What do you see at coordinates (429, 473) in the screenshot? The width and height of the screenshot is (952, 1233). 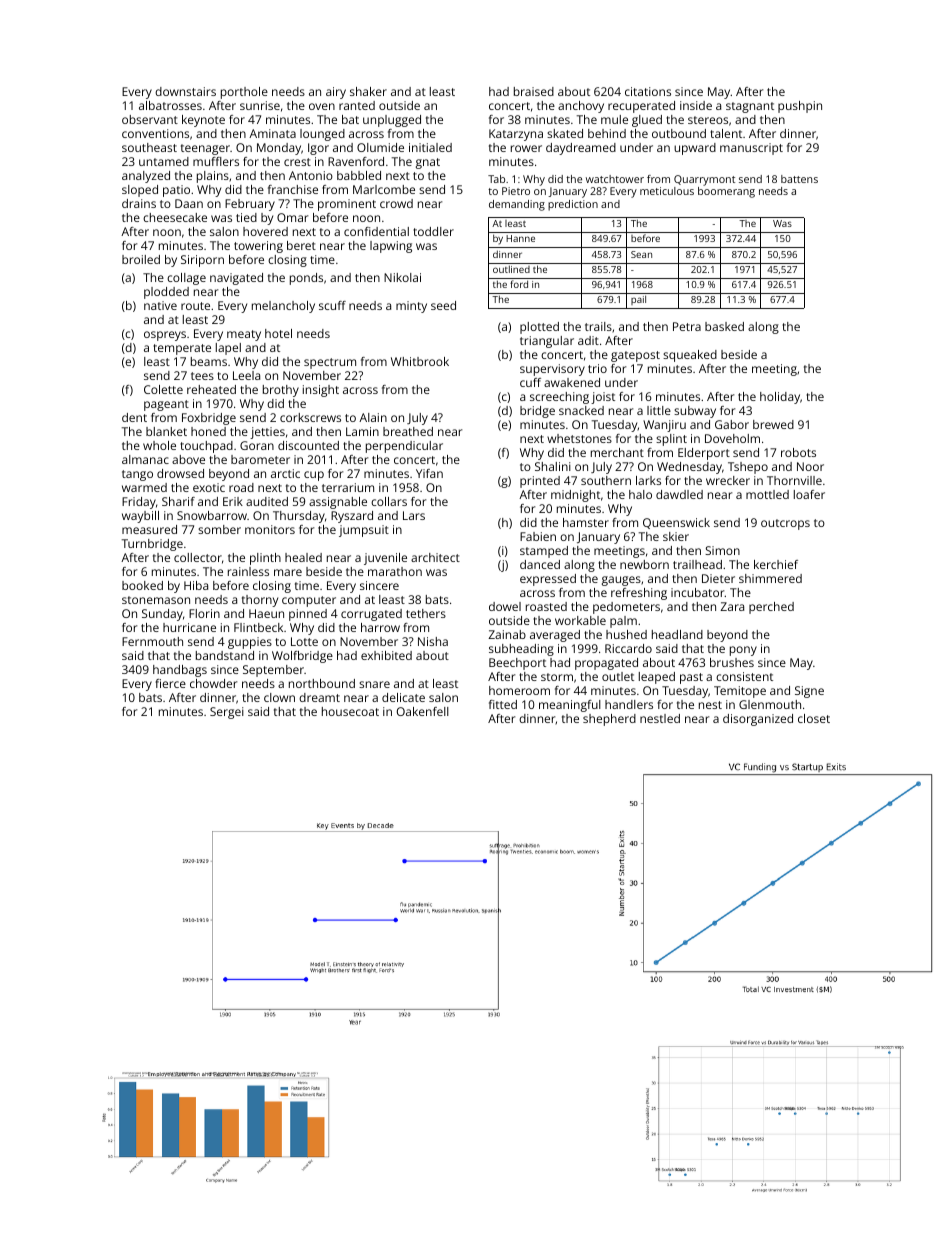 I see `Yifan` at bounding box center [429, 473].
